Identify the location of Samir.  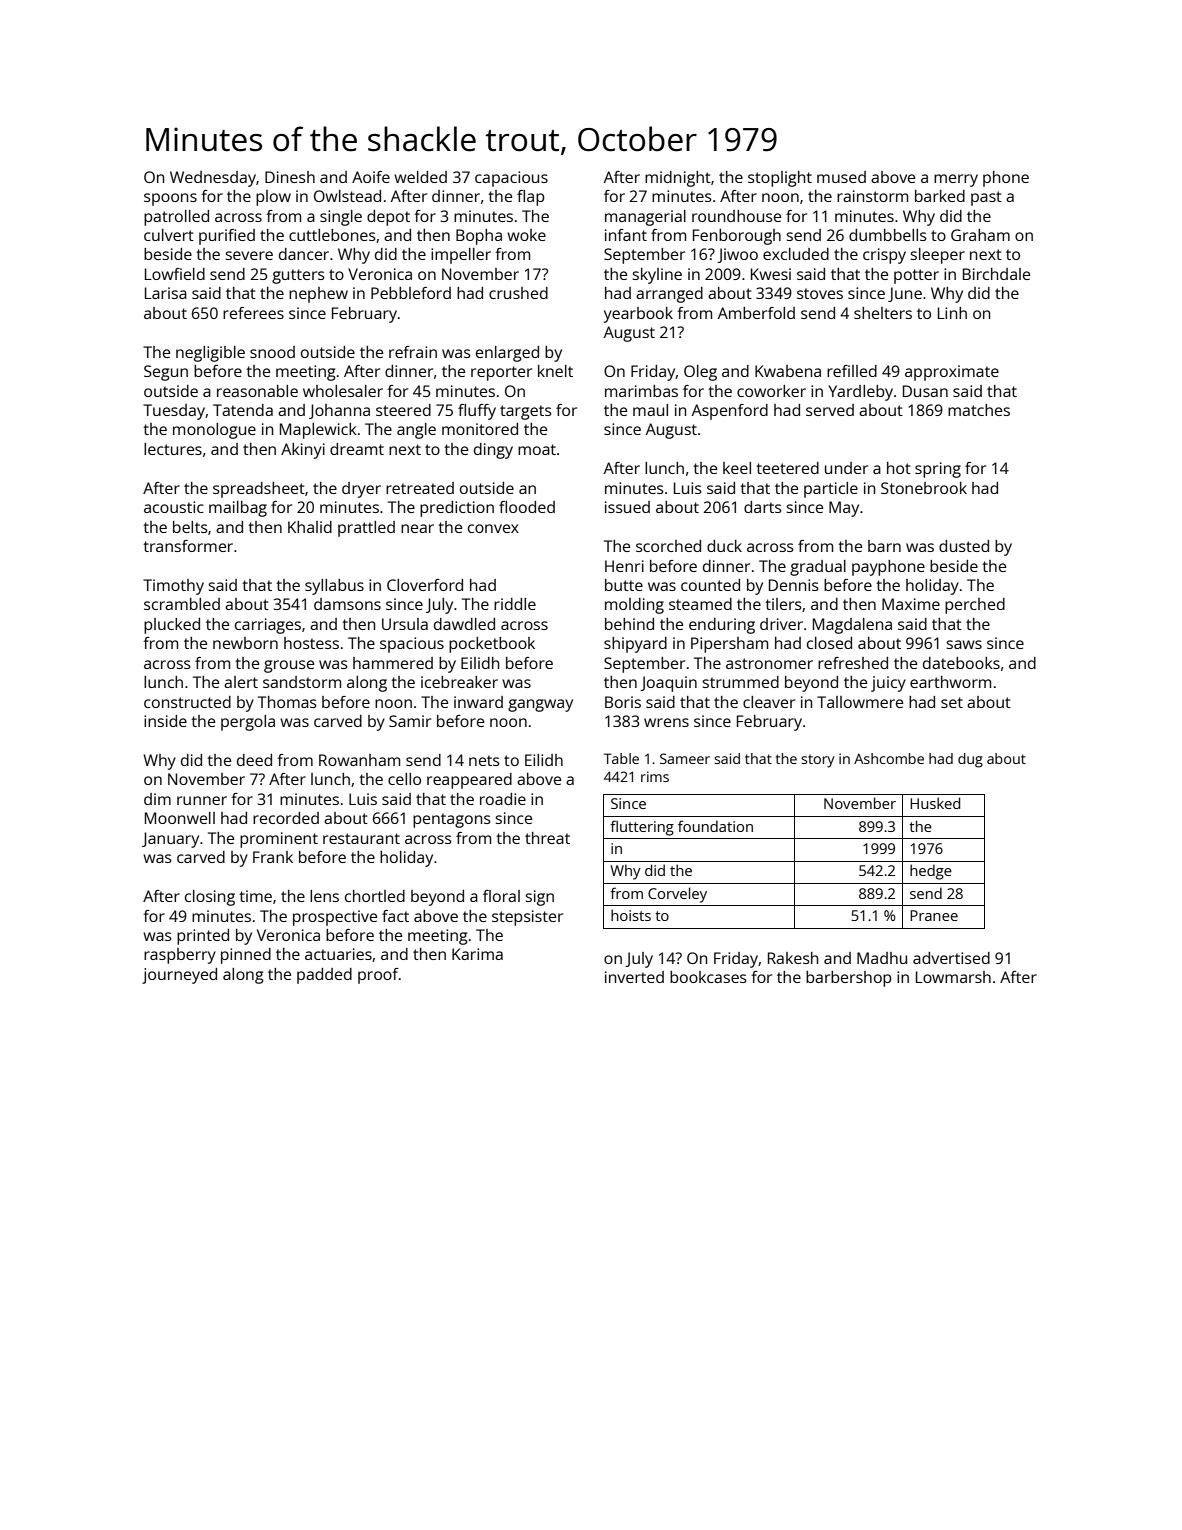
(410, 721).
